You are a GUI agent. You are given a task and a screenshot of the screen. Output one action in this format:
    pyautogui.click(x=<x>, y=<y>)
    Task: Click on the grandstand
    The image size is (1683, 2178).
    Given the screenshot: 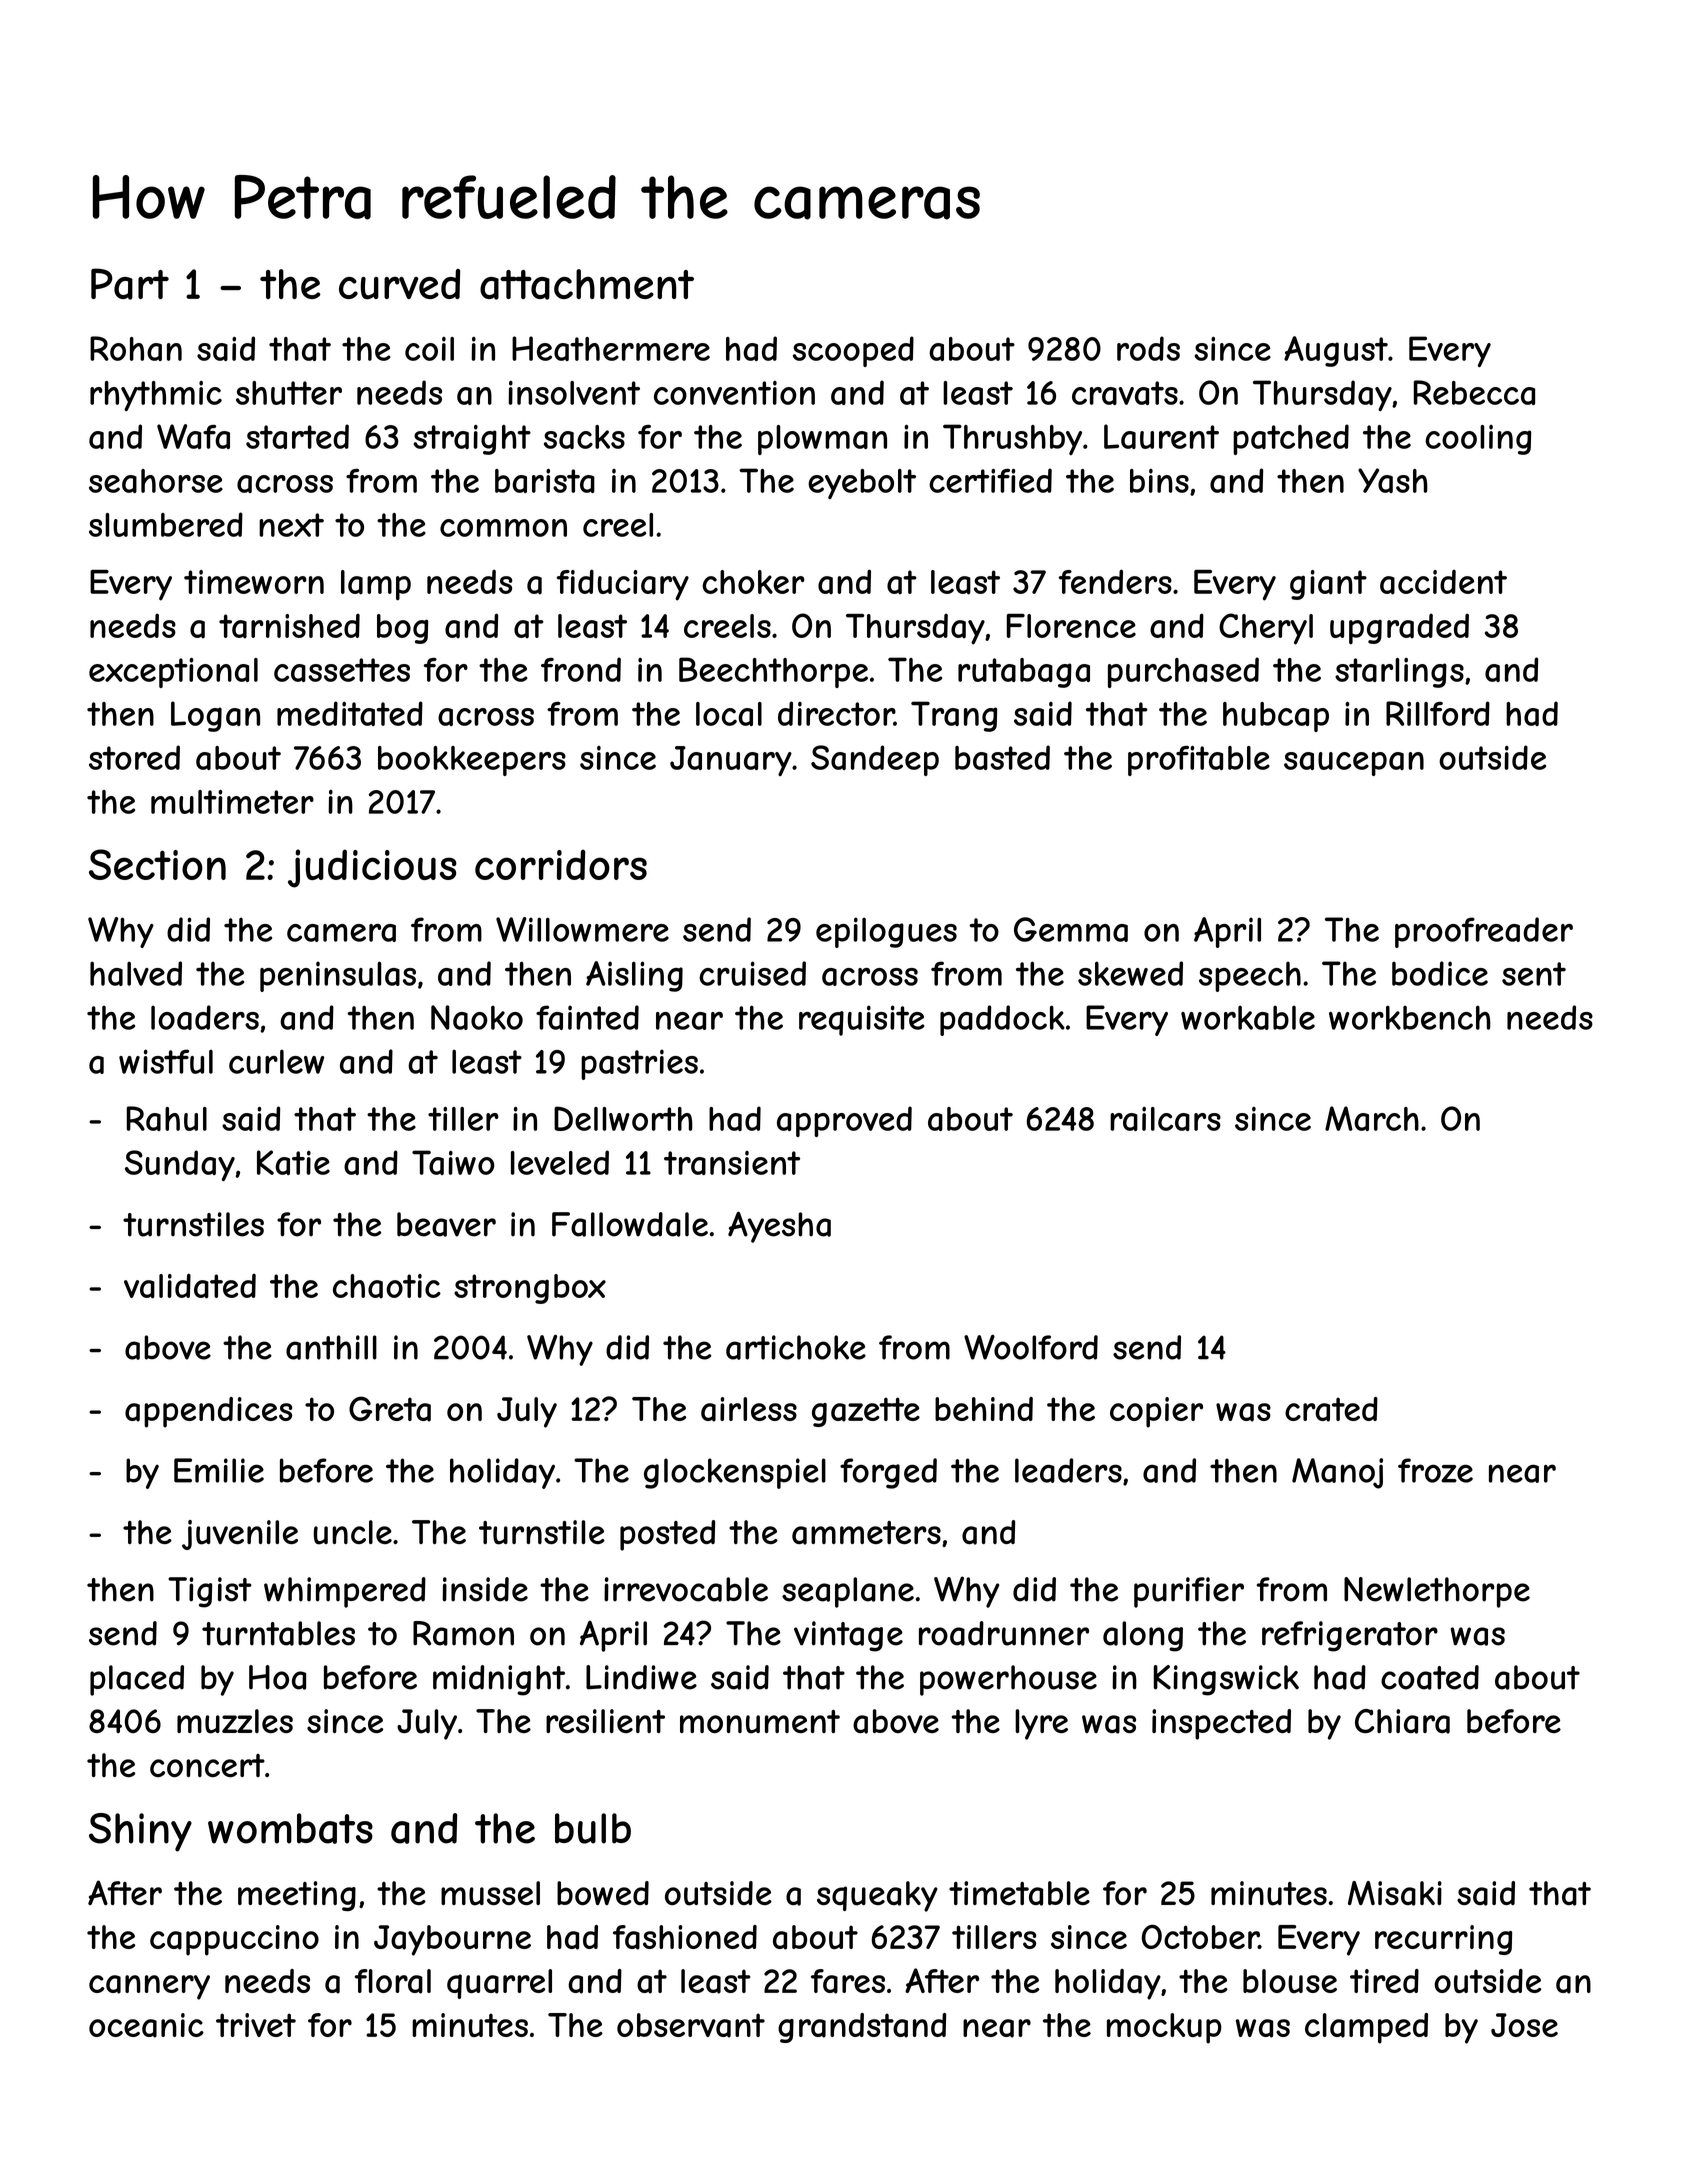 What is the action you would take?
    pyautogui.click(x=862, y=2028)
